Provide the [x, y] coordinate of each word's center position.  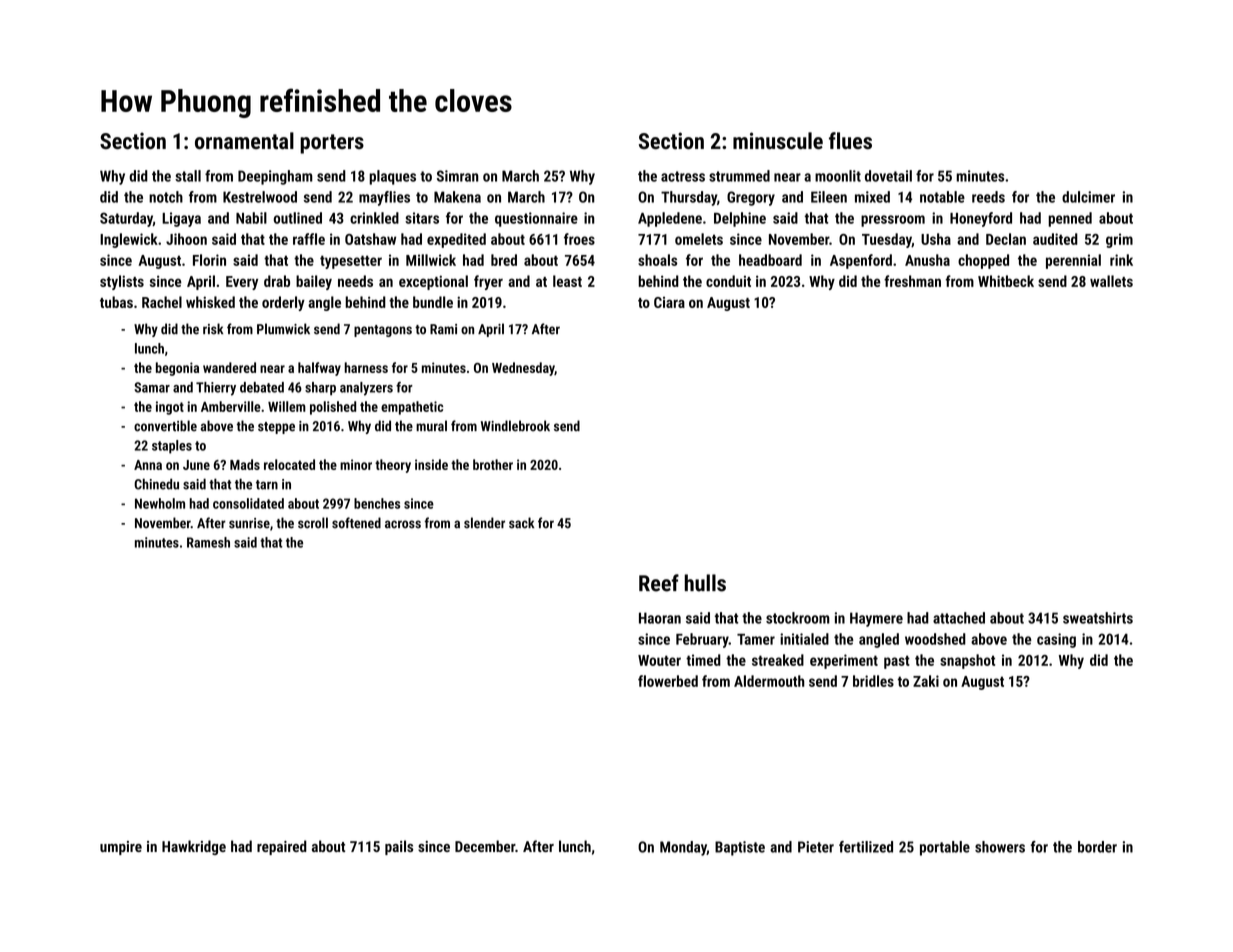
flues [850, 141]
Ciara [669, 302]
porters [332, 144]
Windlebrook [515, 426]
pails [399, 847]
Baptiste [740, 848]
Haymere [876, 619]
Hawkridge [194, 847]
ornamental [244, 141]
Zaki [926, 681]
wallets [1111, 281]
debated [262, 387]
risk [213, 329]
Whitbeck [1006, 281]
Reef [659, 583]
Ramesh [208, 542]
